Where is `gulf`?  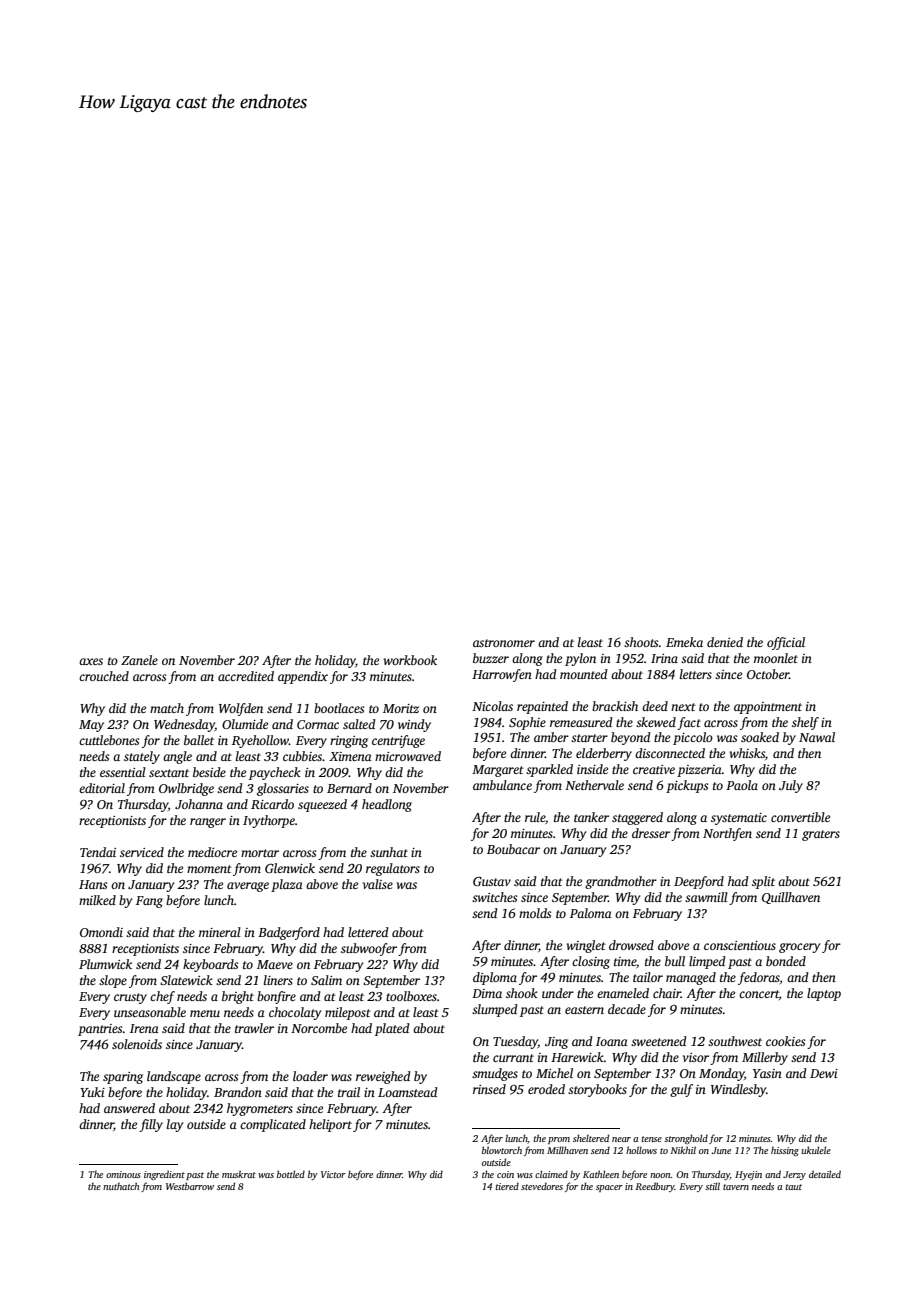 gulf is located at coordinates (681, 1090).
